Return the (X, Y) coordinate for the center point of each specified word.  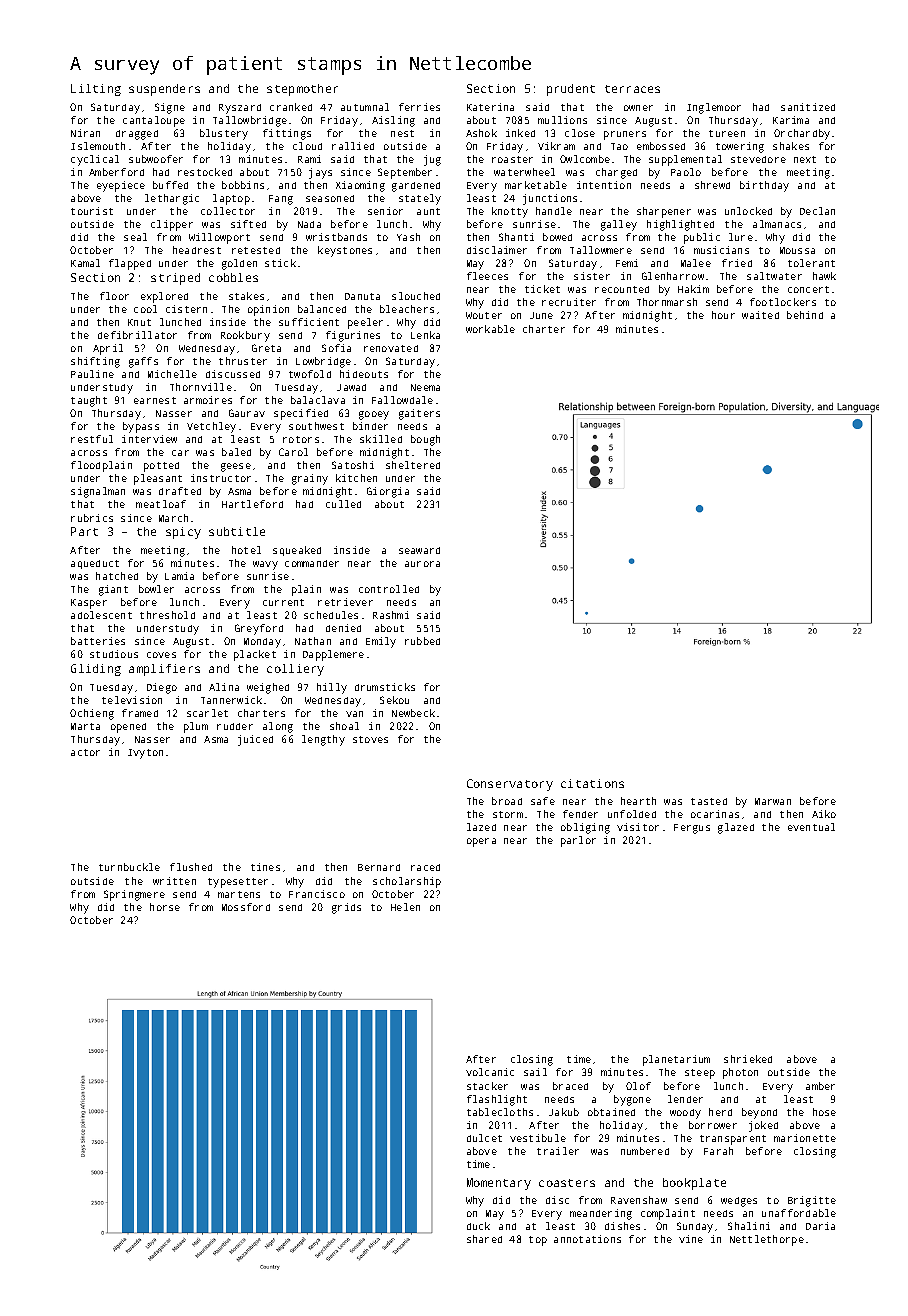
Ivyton (145, 754)
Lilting (96, 90)
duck (478, 1226)
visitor (638, 827)
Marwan (773, 801)
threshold (167, 615)
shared (484, 1239)
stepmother (302, 90)
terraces (632, 89)
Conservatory (510, 785)
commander (312, 563)
